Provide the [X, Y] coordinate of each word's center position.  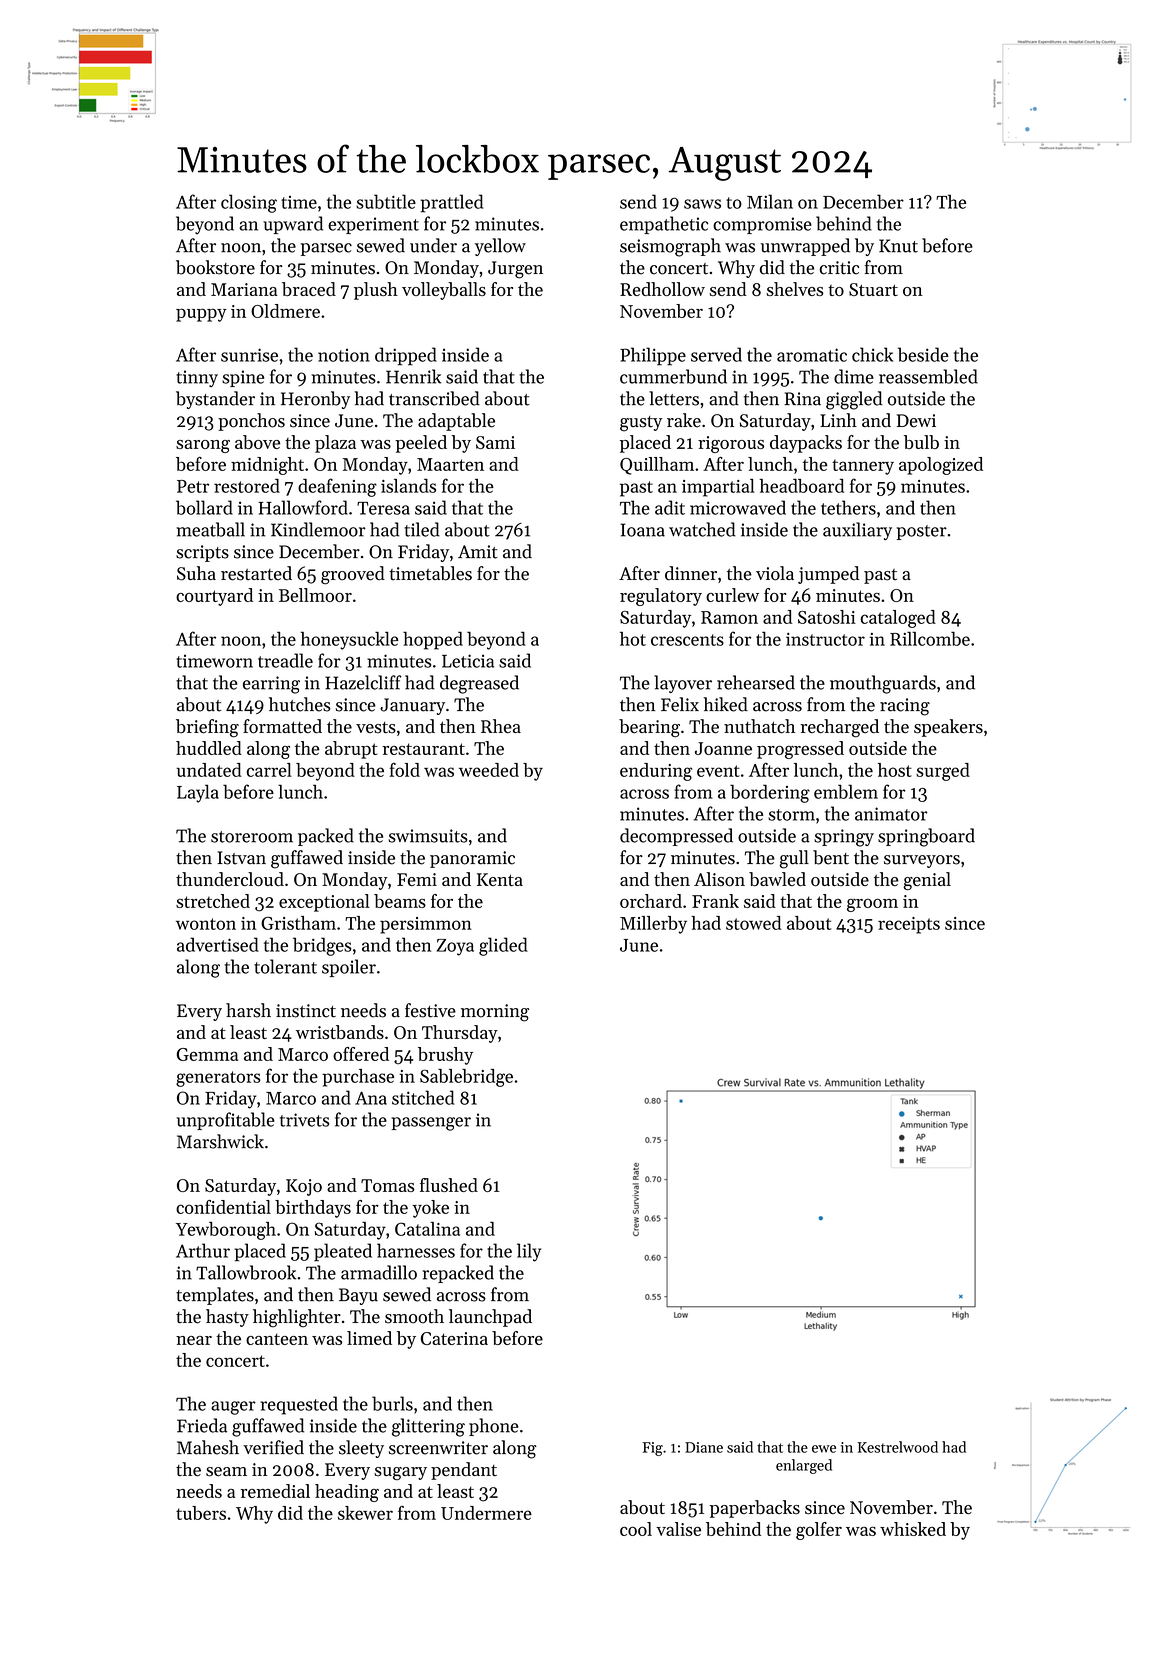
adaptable [456, 422]
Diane [704, 1447]
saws [702, 204]
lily [529, 1252]
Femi [417, 879]
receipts [909, 925]
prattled [451, 203]
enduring [656, 772]
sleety [361, 1449]
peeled [421, 444]
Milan [770, 201]
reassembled [928, 376]
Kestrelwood [897, 1447]
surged [943, 772]
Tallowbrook [246, 1272]
